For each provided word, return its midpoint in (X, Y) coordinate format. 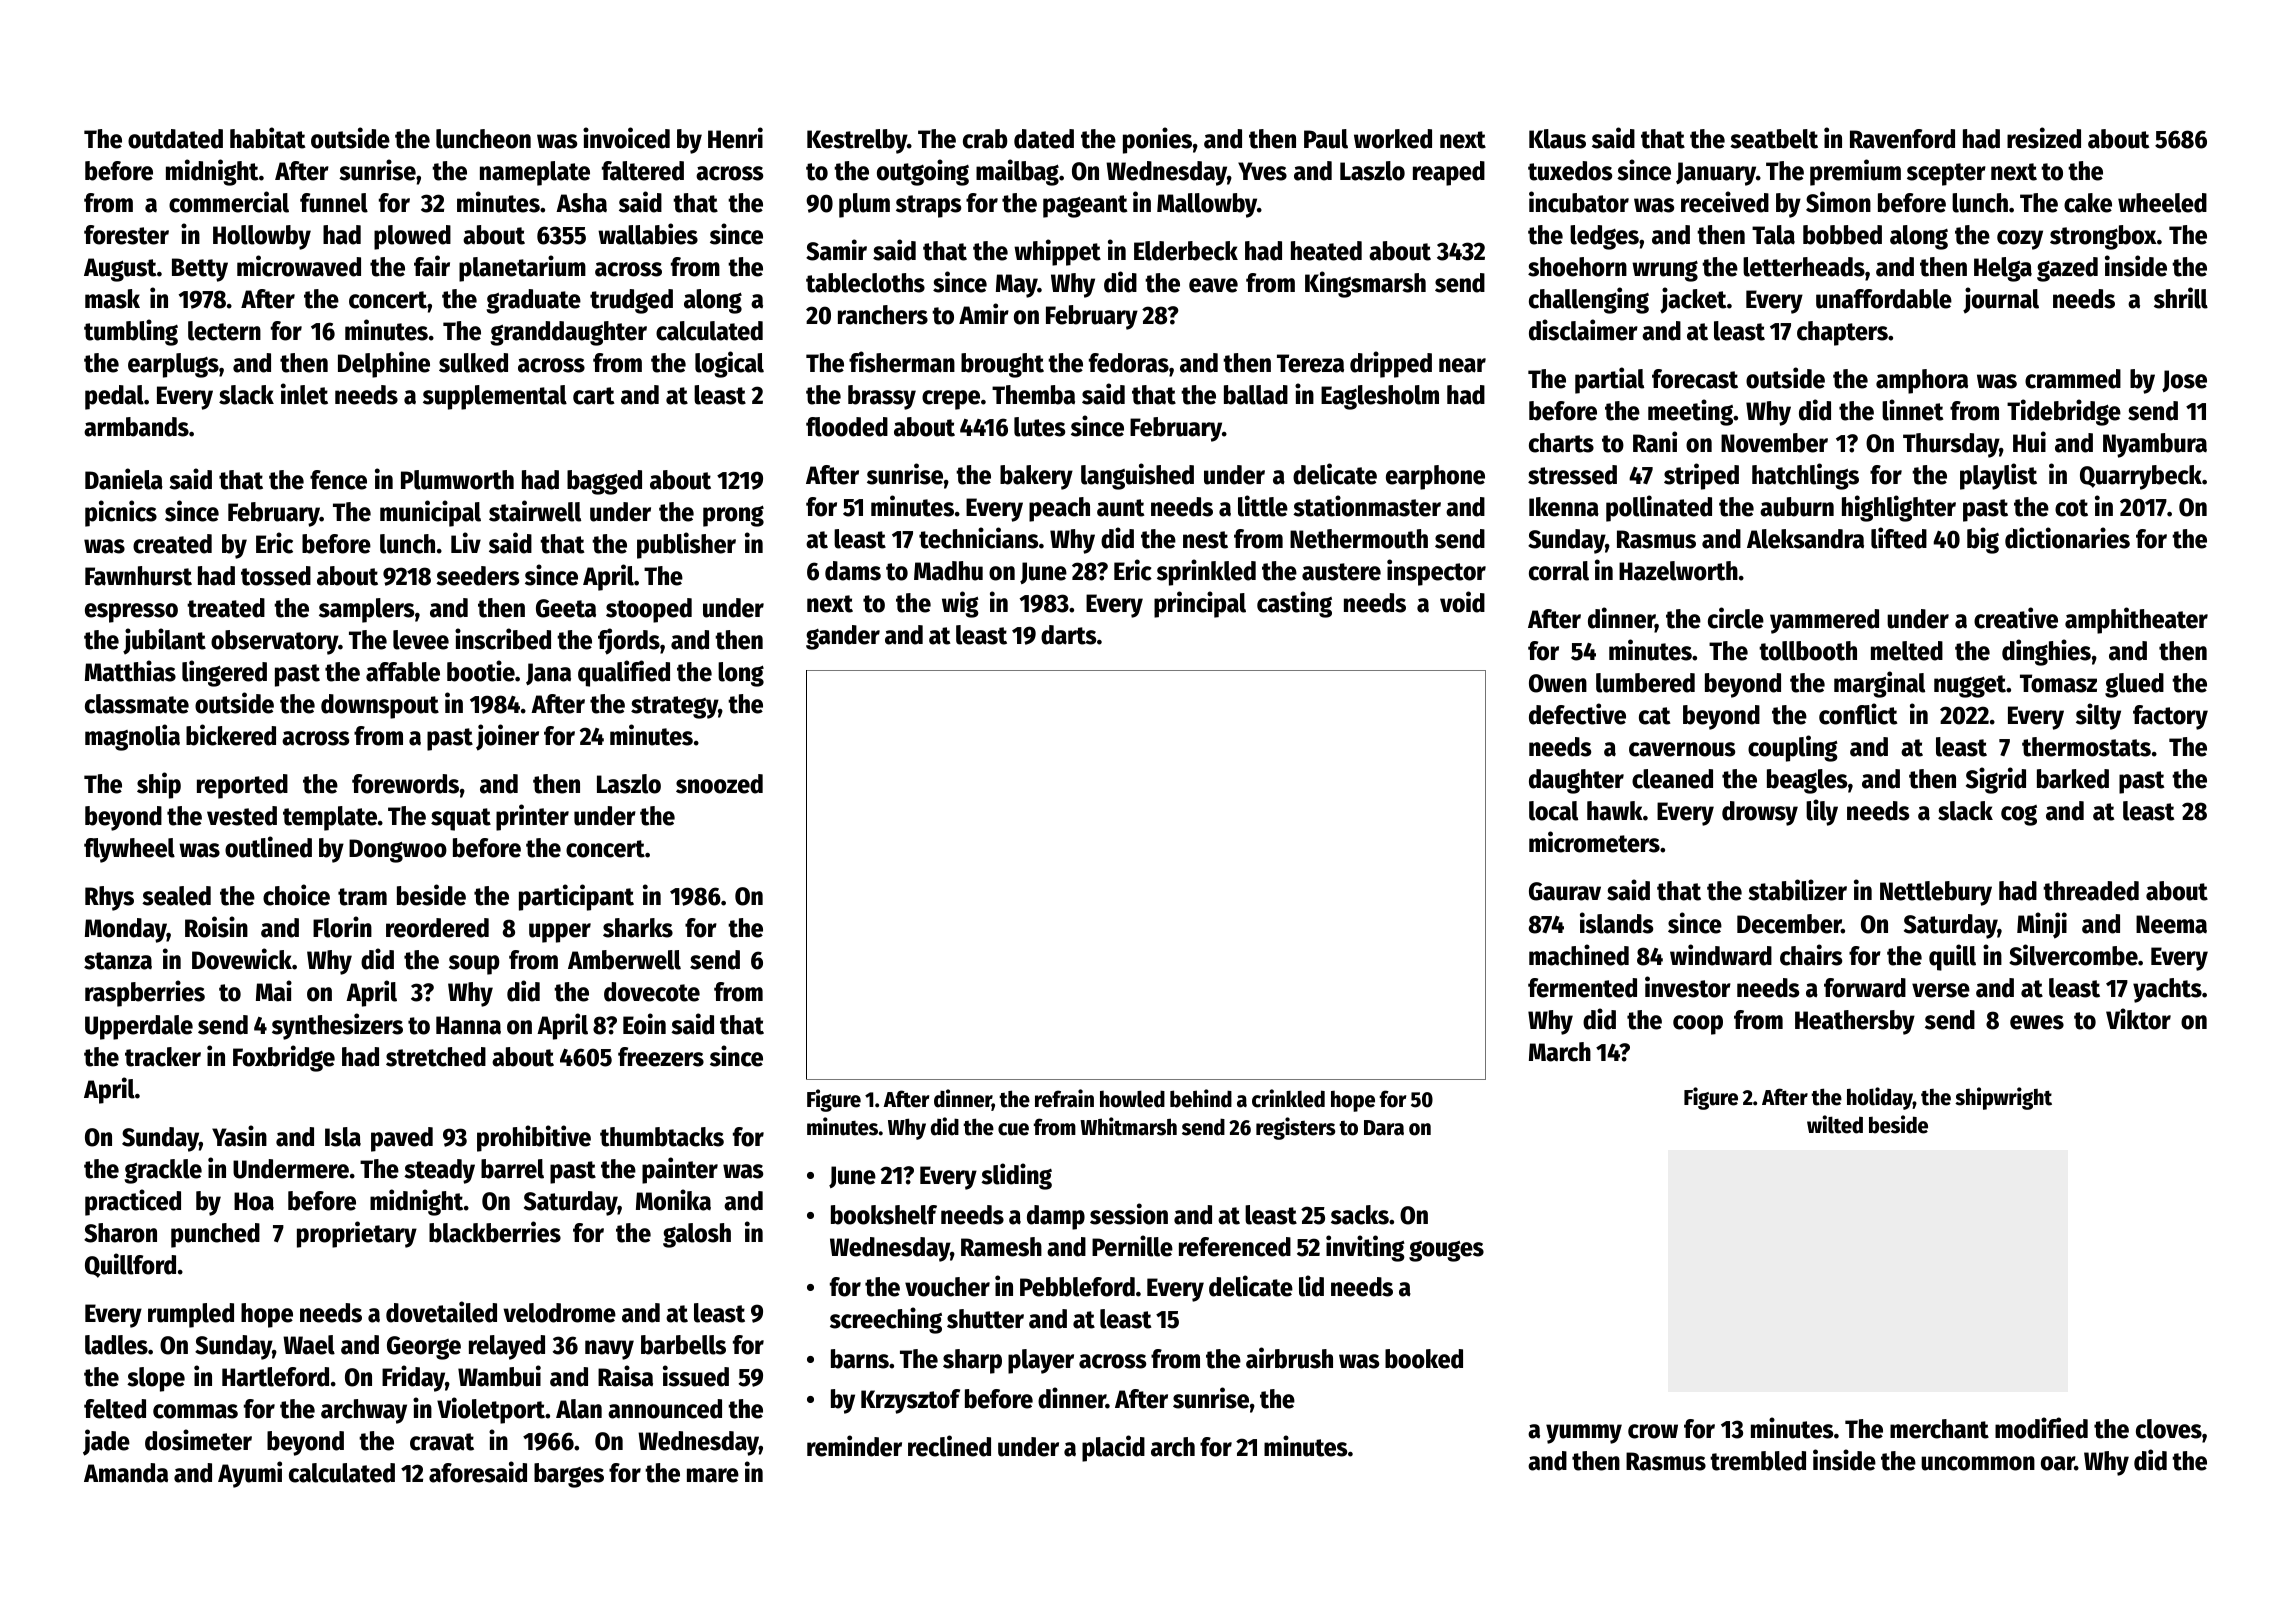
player (1041, 1361)
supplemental (495, 397)
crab (985, 139)
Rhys (109, 898)
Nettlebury (1936, 893)
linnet (1913, 410)
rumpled (191, 1315)
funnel (334, 203)
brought (1002, 365)
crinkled (1288, 1098)
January (1716, 174)
